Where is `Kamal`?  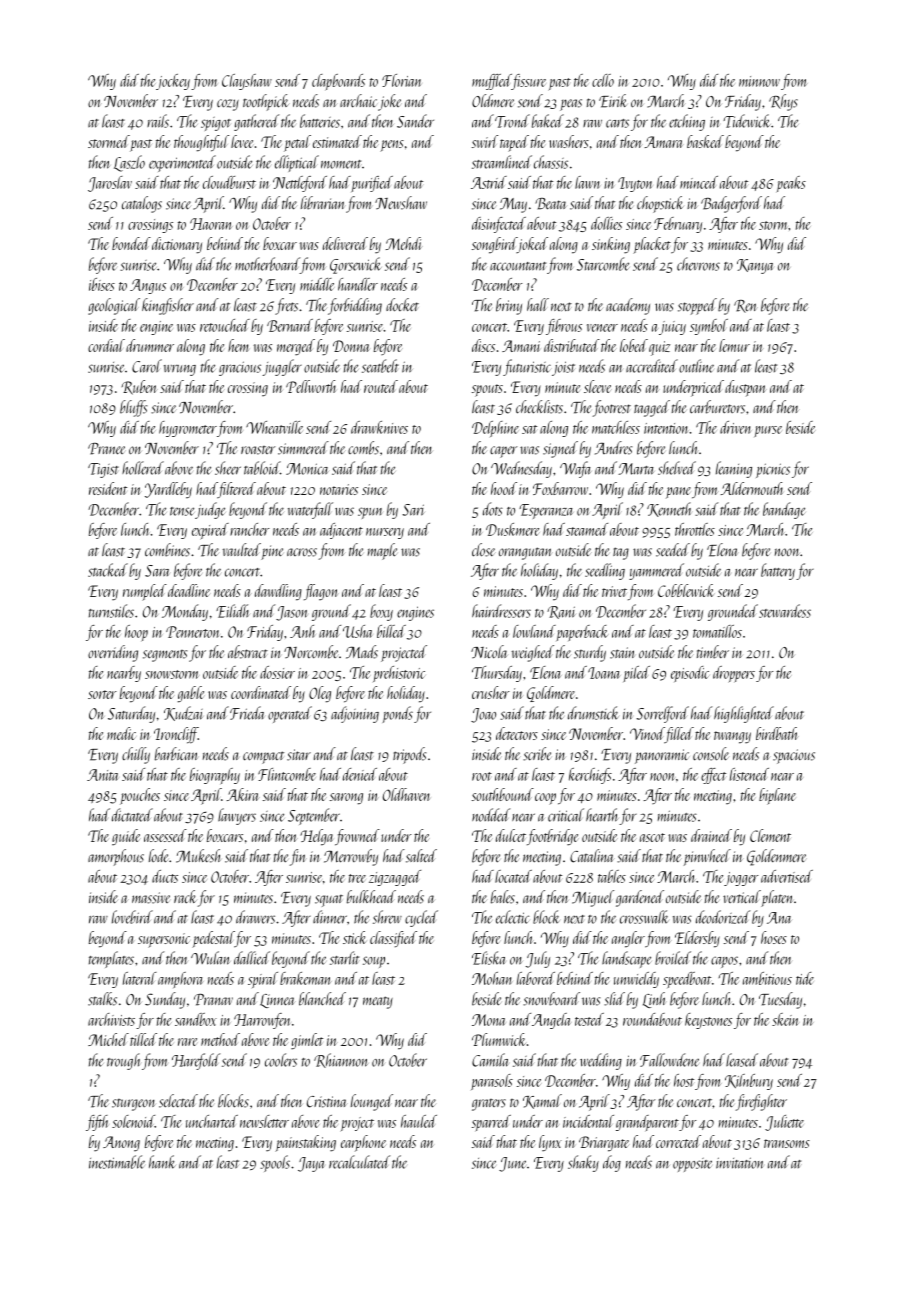
Kamal is located at coordinates (542, 1101).
